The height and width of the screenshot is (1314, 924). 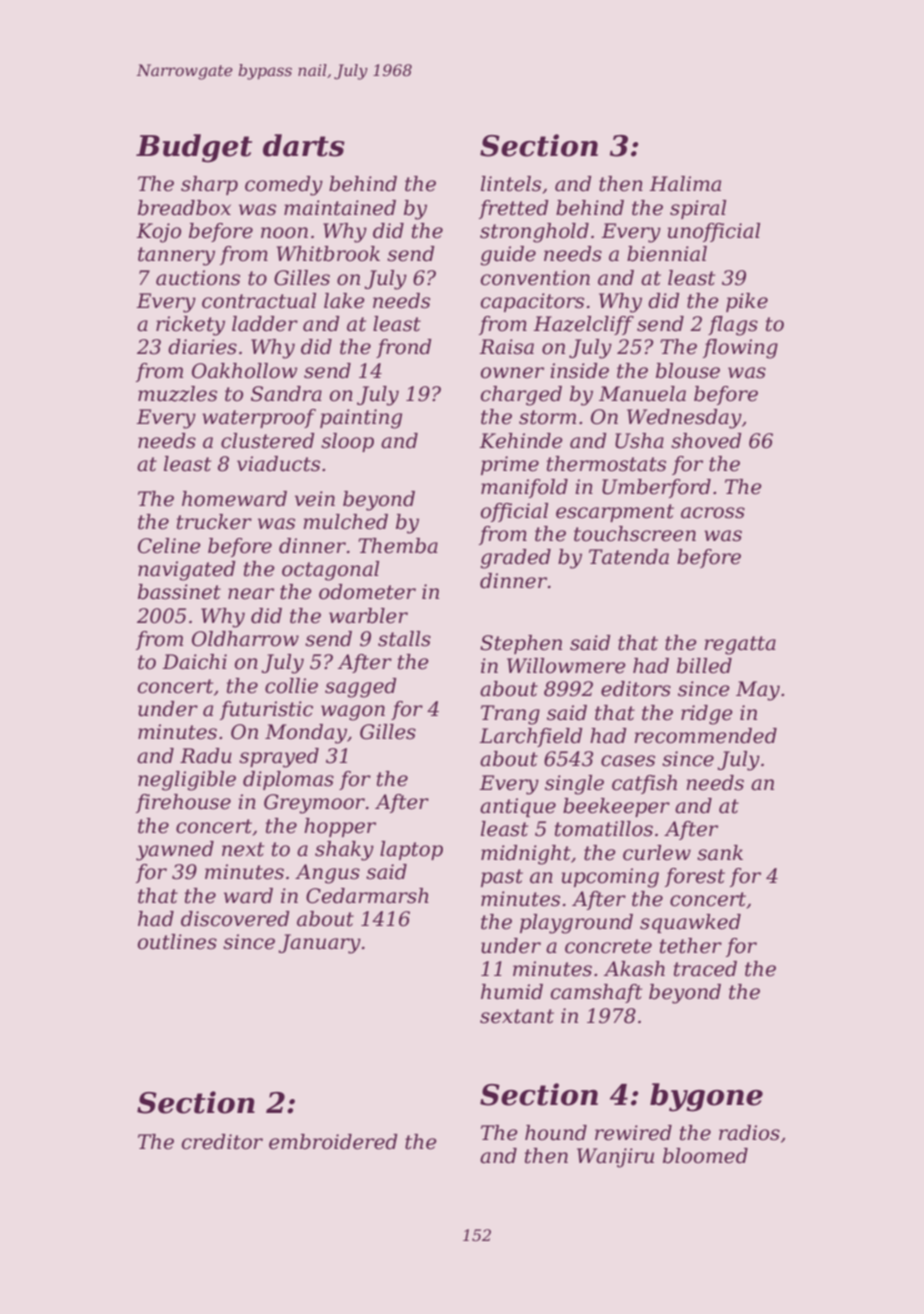 What do you see at coordinates (506, 347) in the screenshot?
I see `Raisa` at bounding box center [506, 347].
